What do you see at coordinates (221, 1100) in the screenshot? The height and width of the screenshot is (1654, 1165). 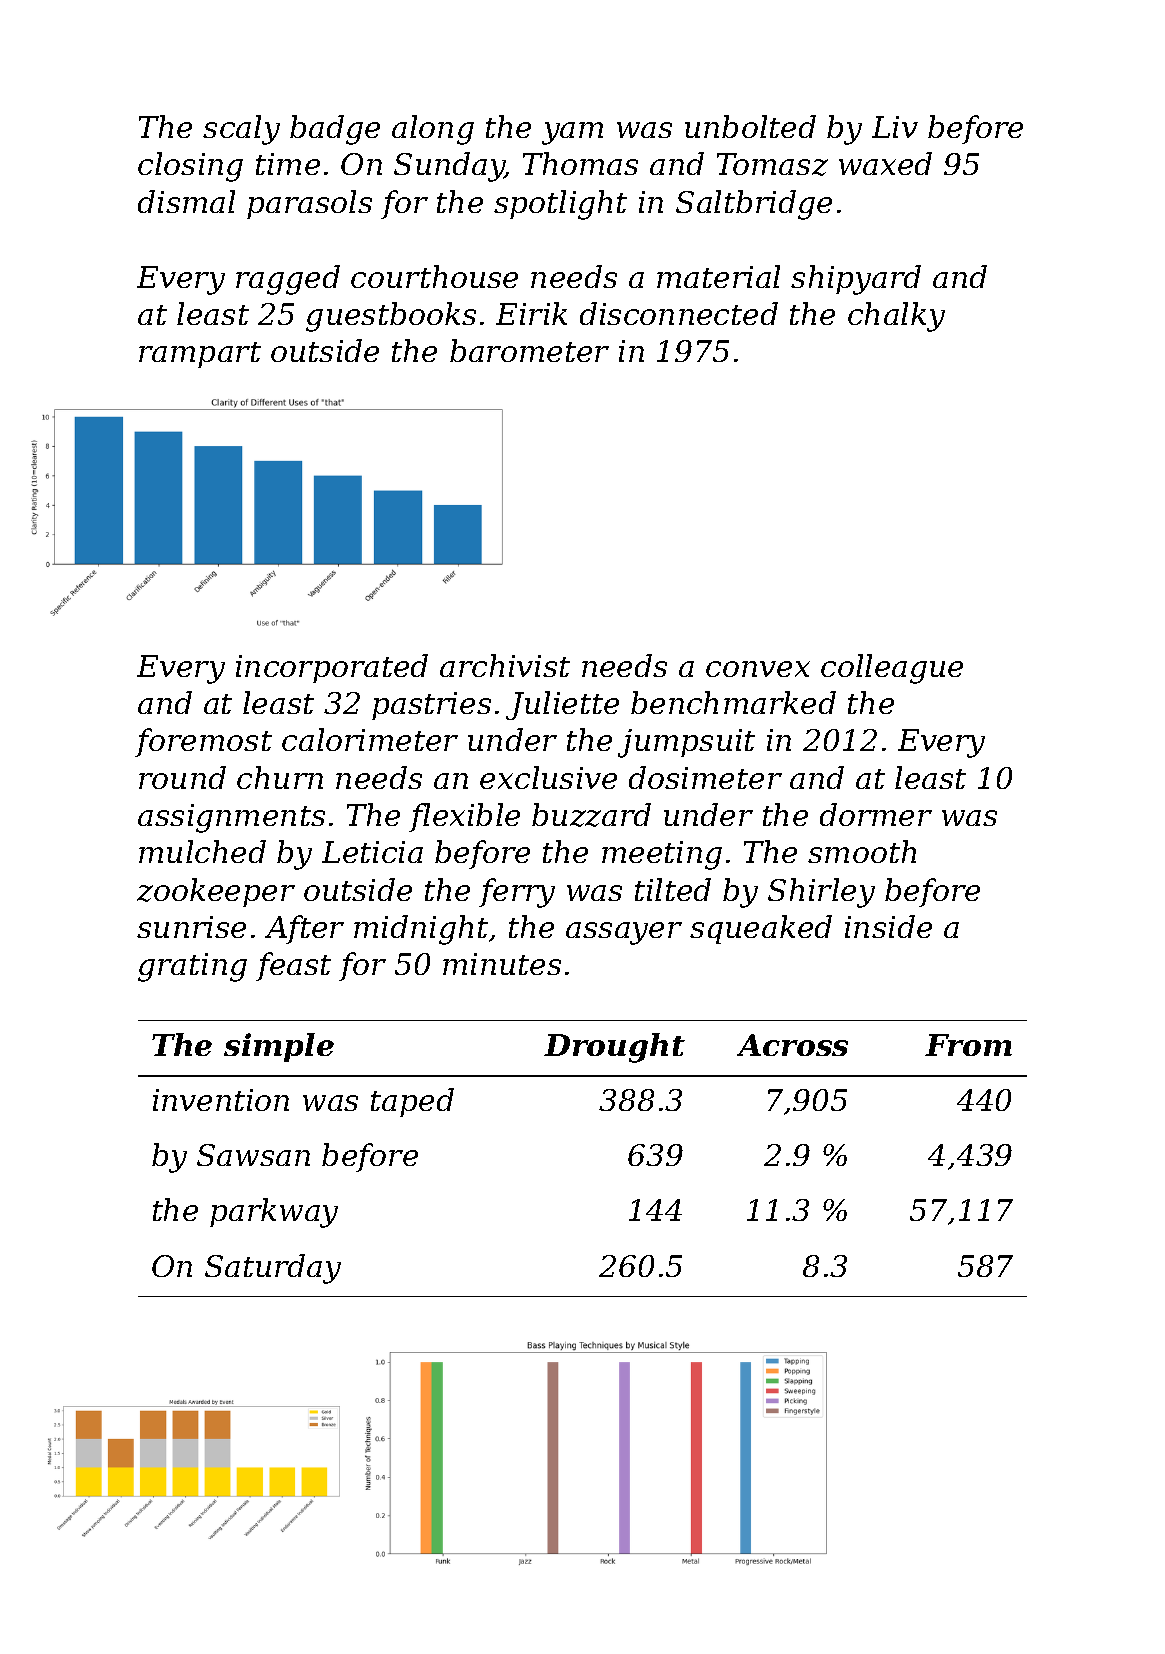 I see `invention` at bounding box center [221, 1100].
